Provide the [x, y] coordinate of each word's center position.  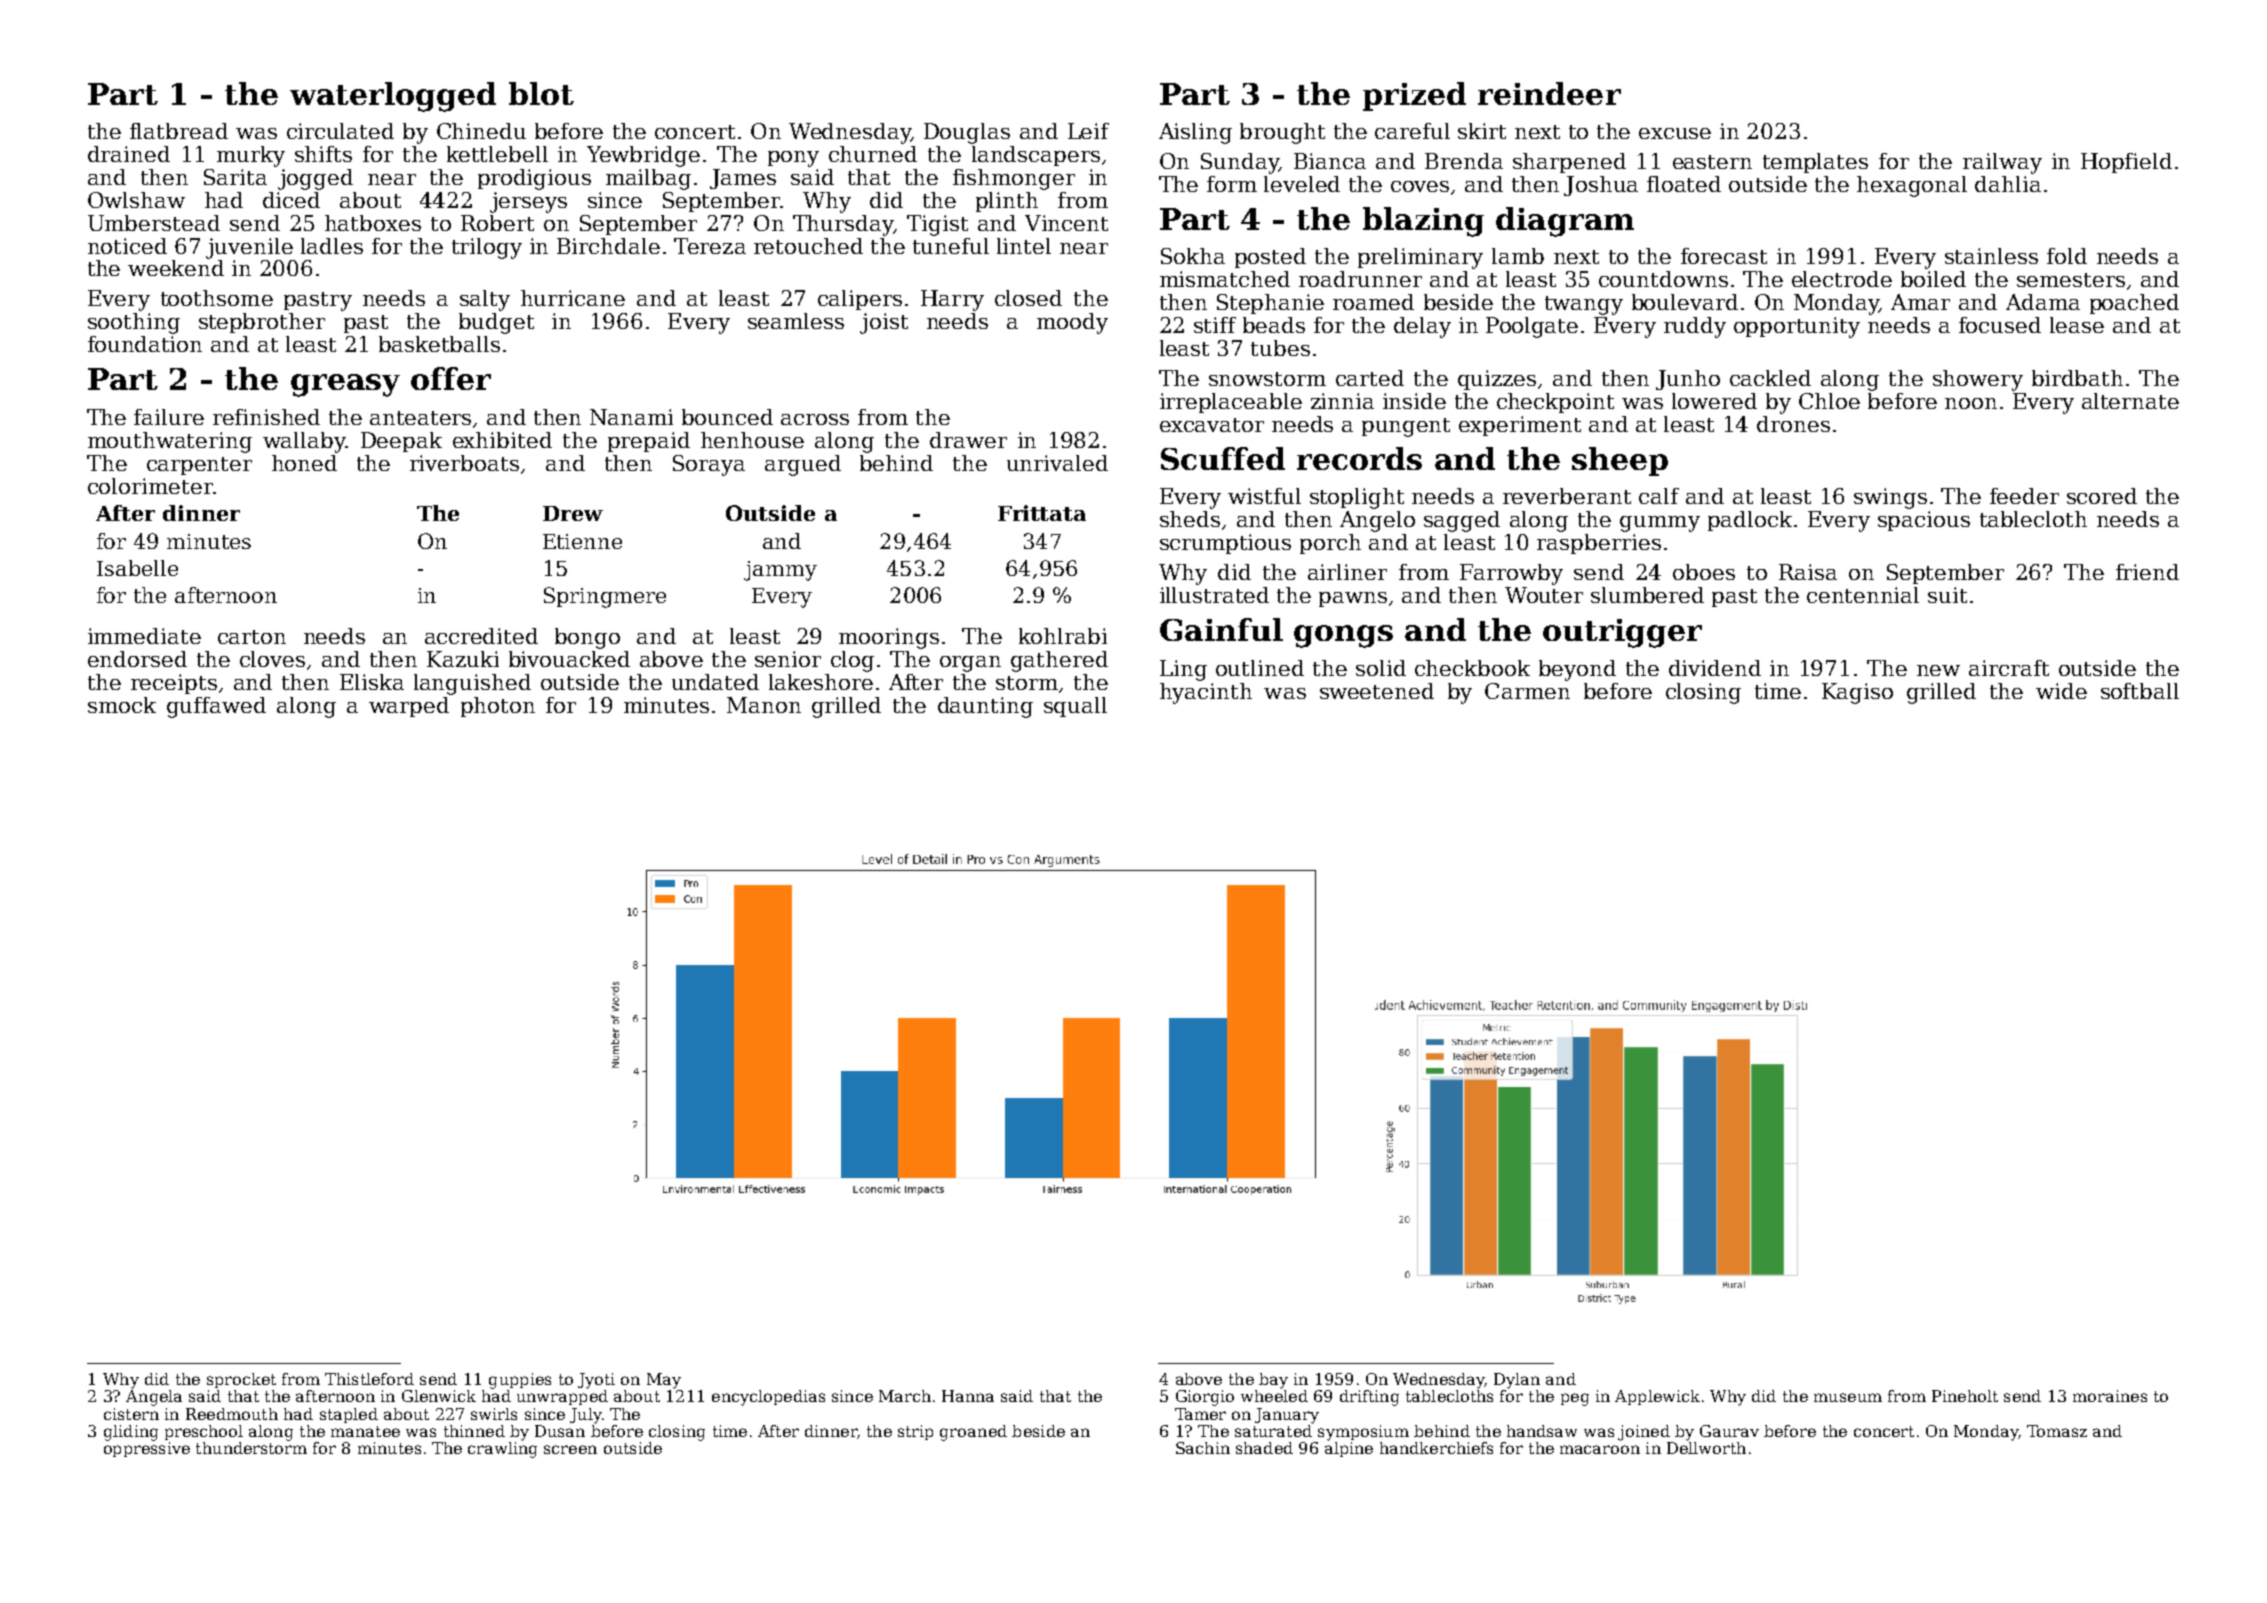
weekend [176, 268]
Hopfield [2126, 163]
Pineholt [1965, 1396]
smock [122, 705]
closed [1028, 298]
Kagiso [1857, 693]
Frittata [1042, 513]
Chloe [1829, 401]
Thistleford [369, 1379]
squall [1075, 707]
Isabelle [137, 568]
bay [1273, 1381]
